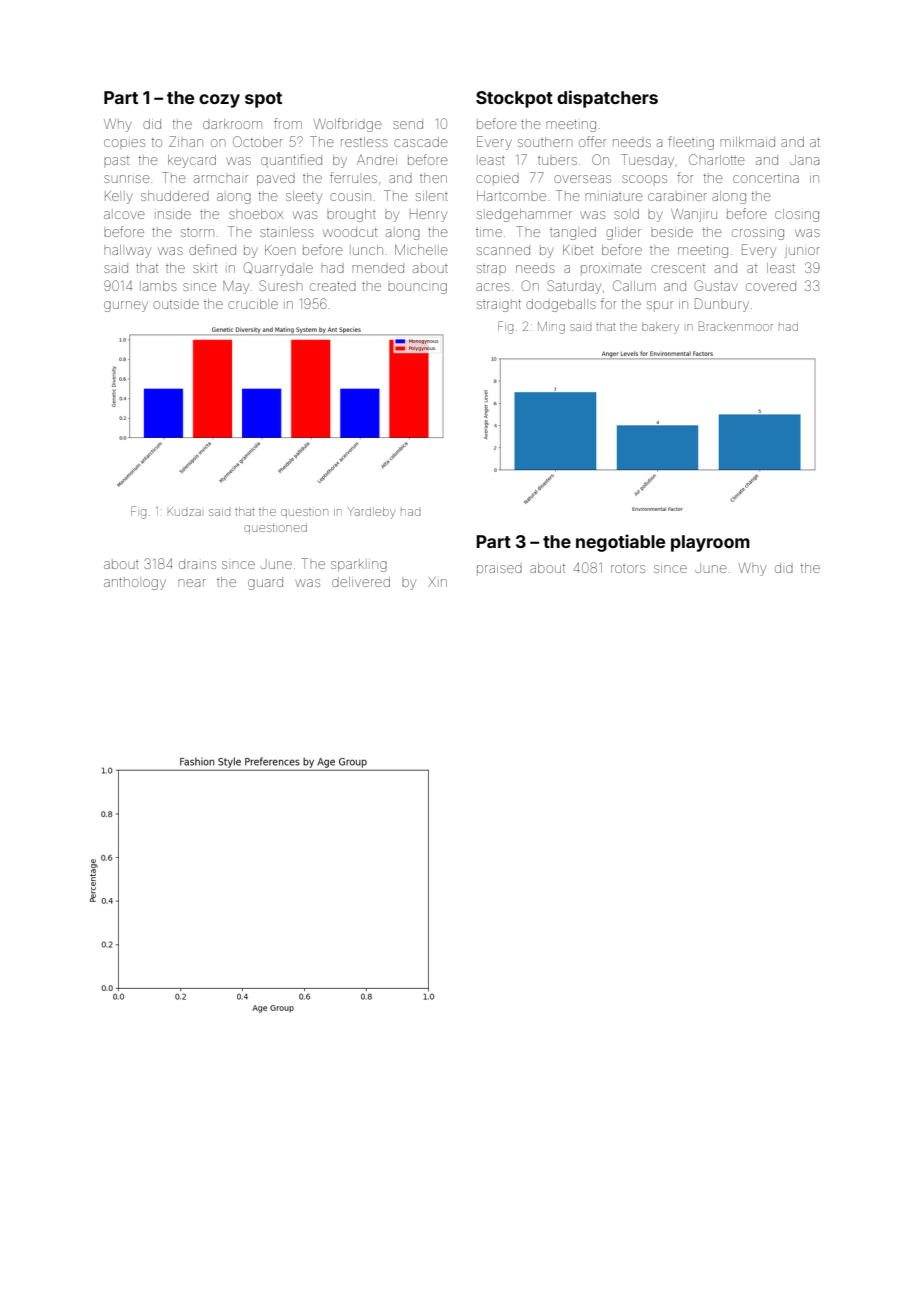  What do you see at coordinates (232, 124) in the screenshot?
I see `darkroom` at bounding box center [232, 124].
